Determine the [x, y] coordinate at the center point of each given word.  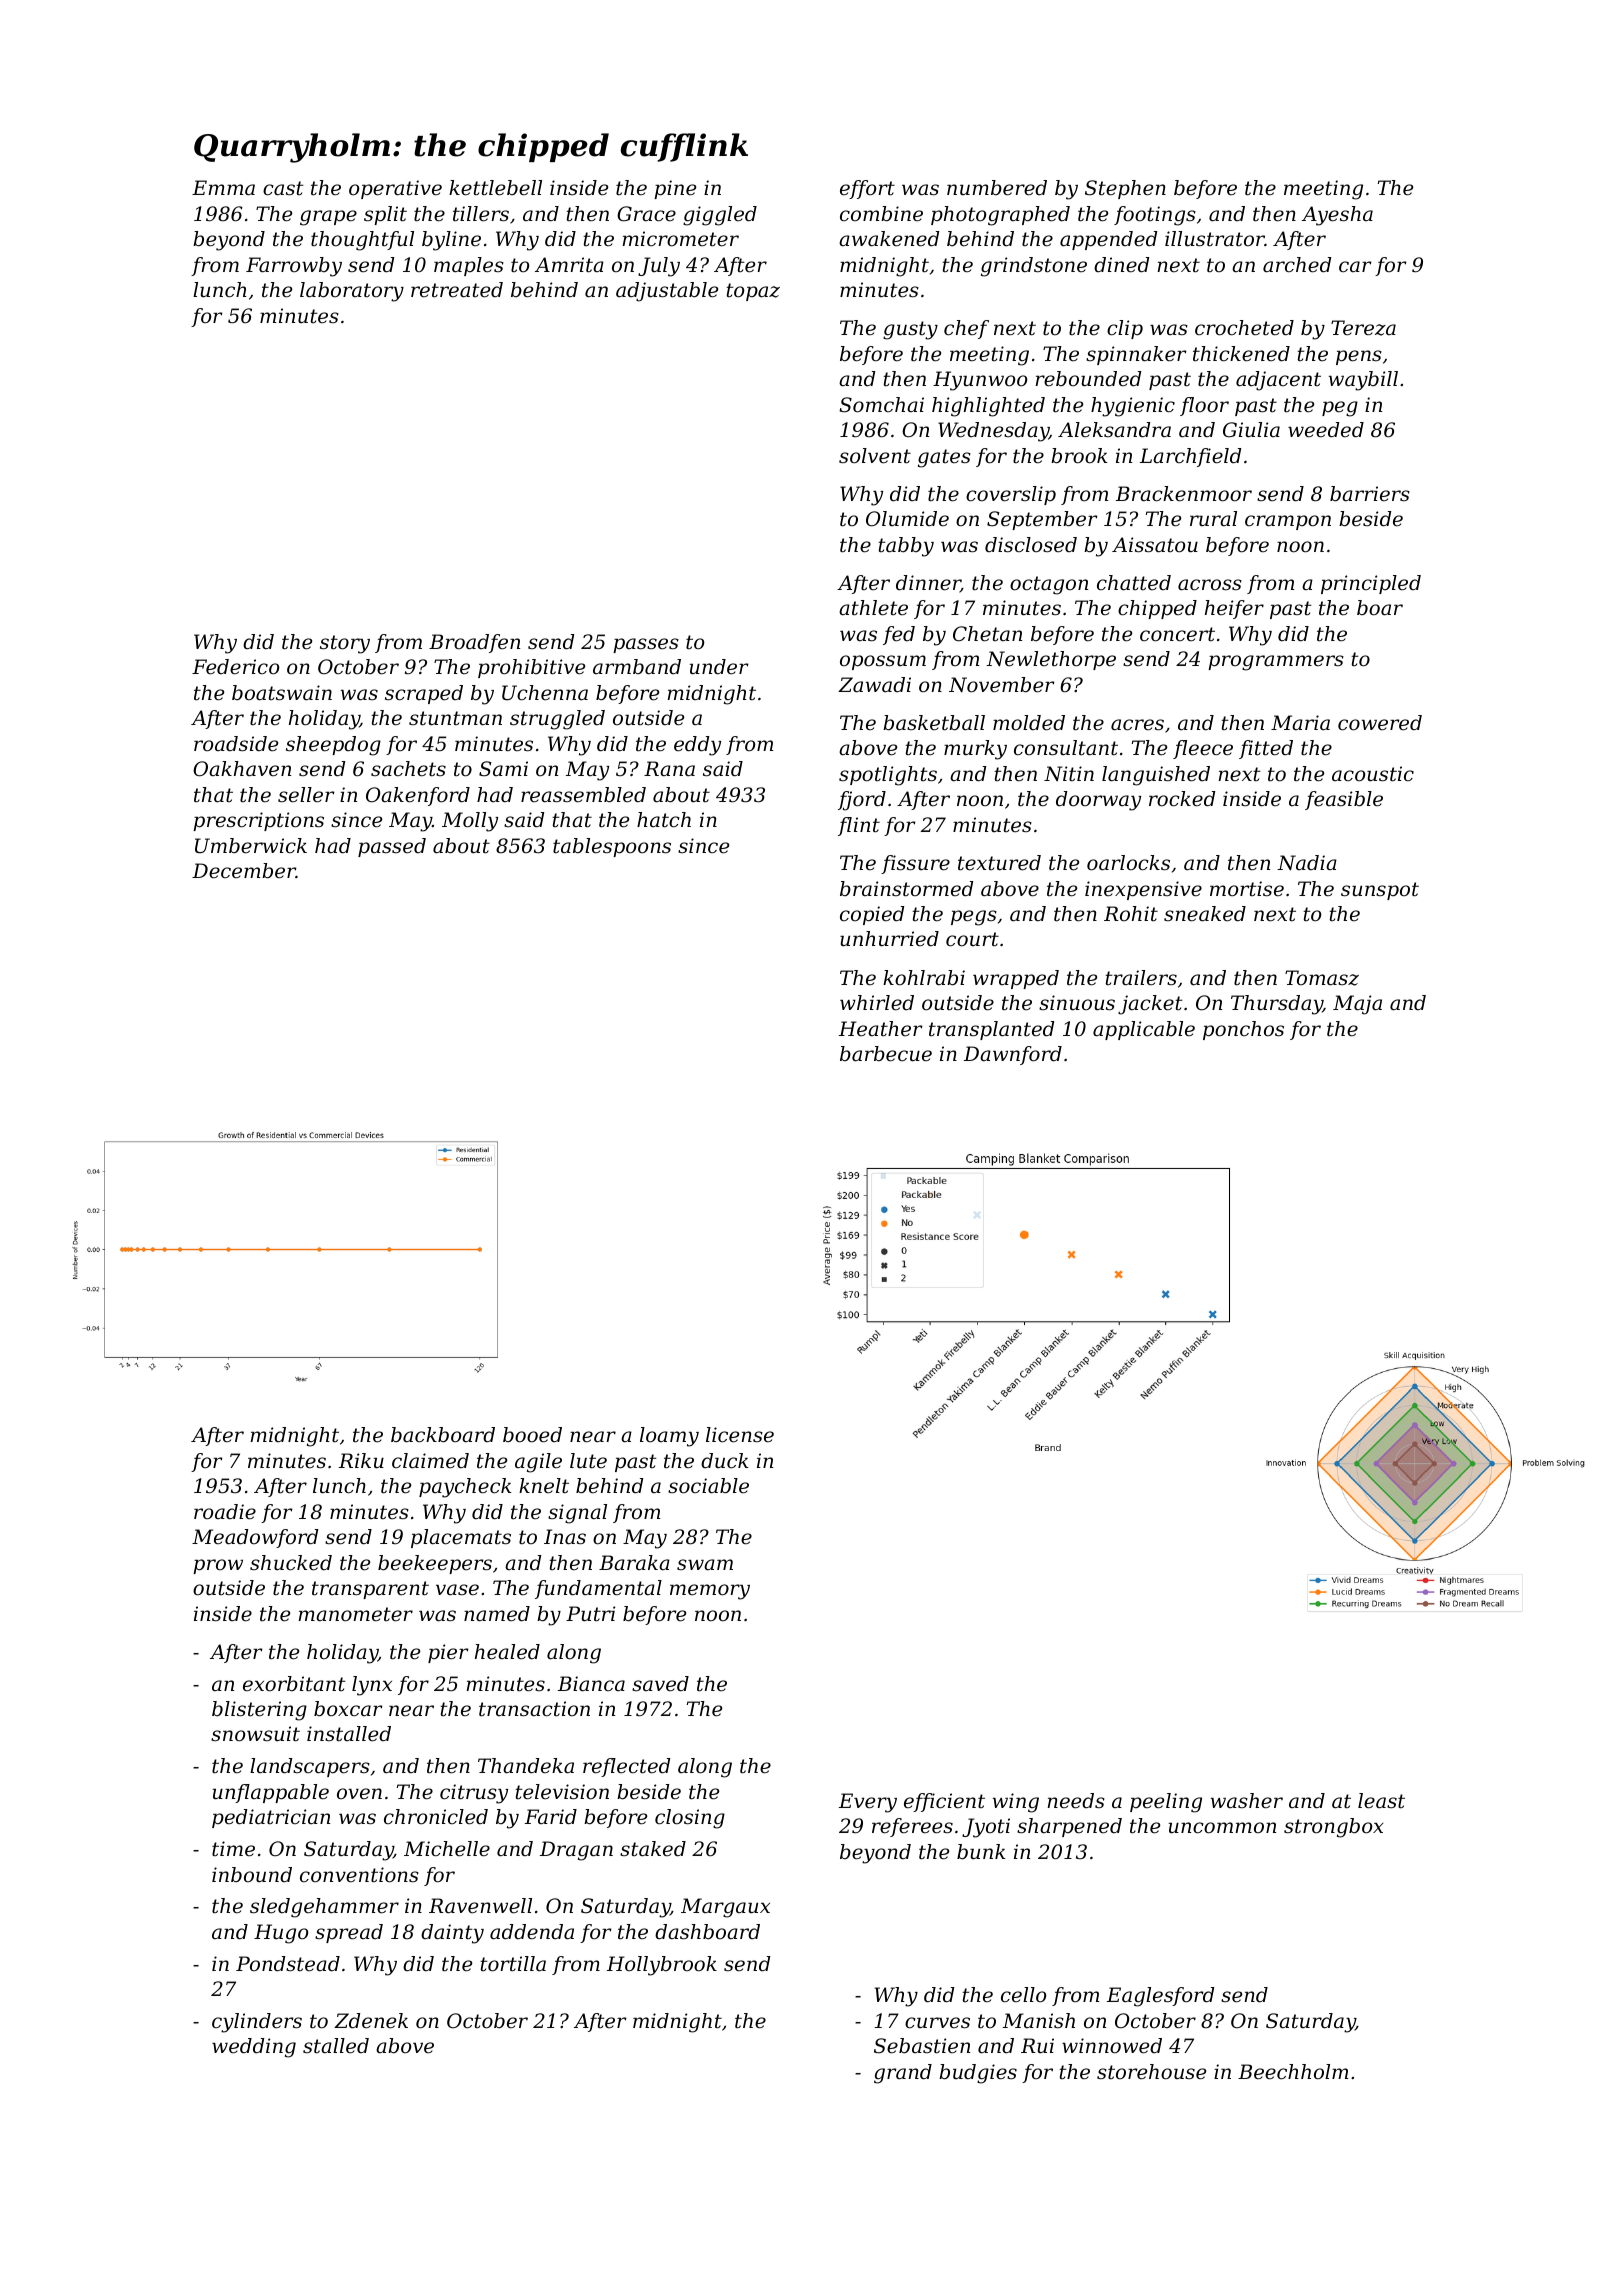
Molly [470, 822]
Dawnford [1013, 1055]
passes [646, 645]
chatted [1134, 583]
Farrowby [294, 267]
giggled [720, 216]
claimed [430, 1461]
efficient [944, 1802]
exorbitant [294, 1684]
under [719, 667]
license [740, 1435]
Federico [236, 667]
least [1381, 1801]
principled [1371, 584]
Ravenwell [480, 1906]
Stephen [1125, 189]
